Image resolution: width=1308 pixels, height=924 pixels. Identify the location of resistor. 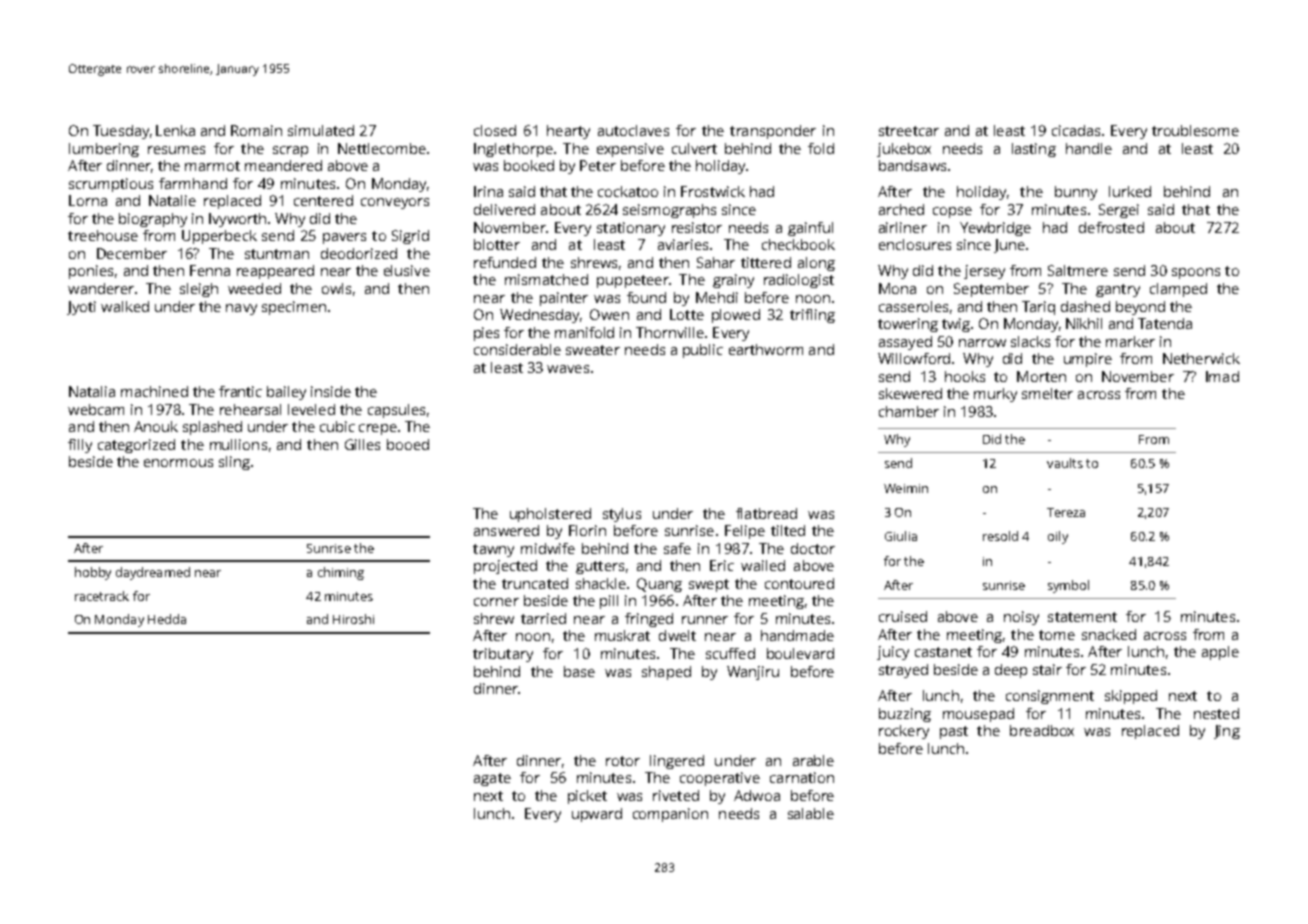
(697, 227).
